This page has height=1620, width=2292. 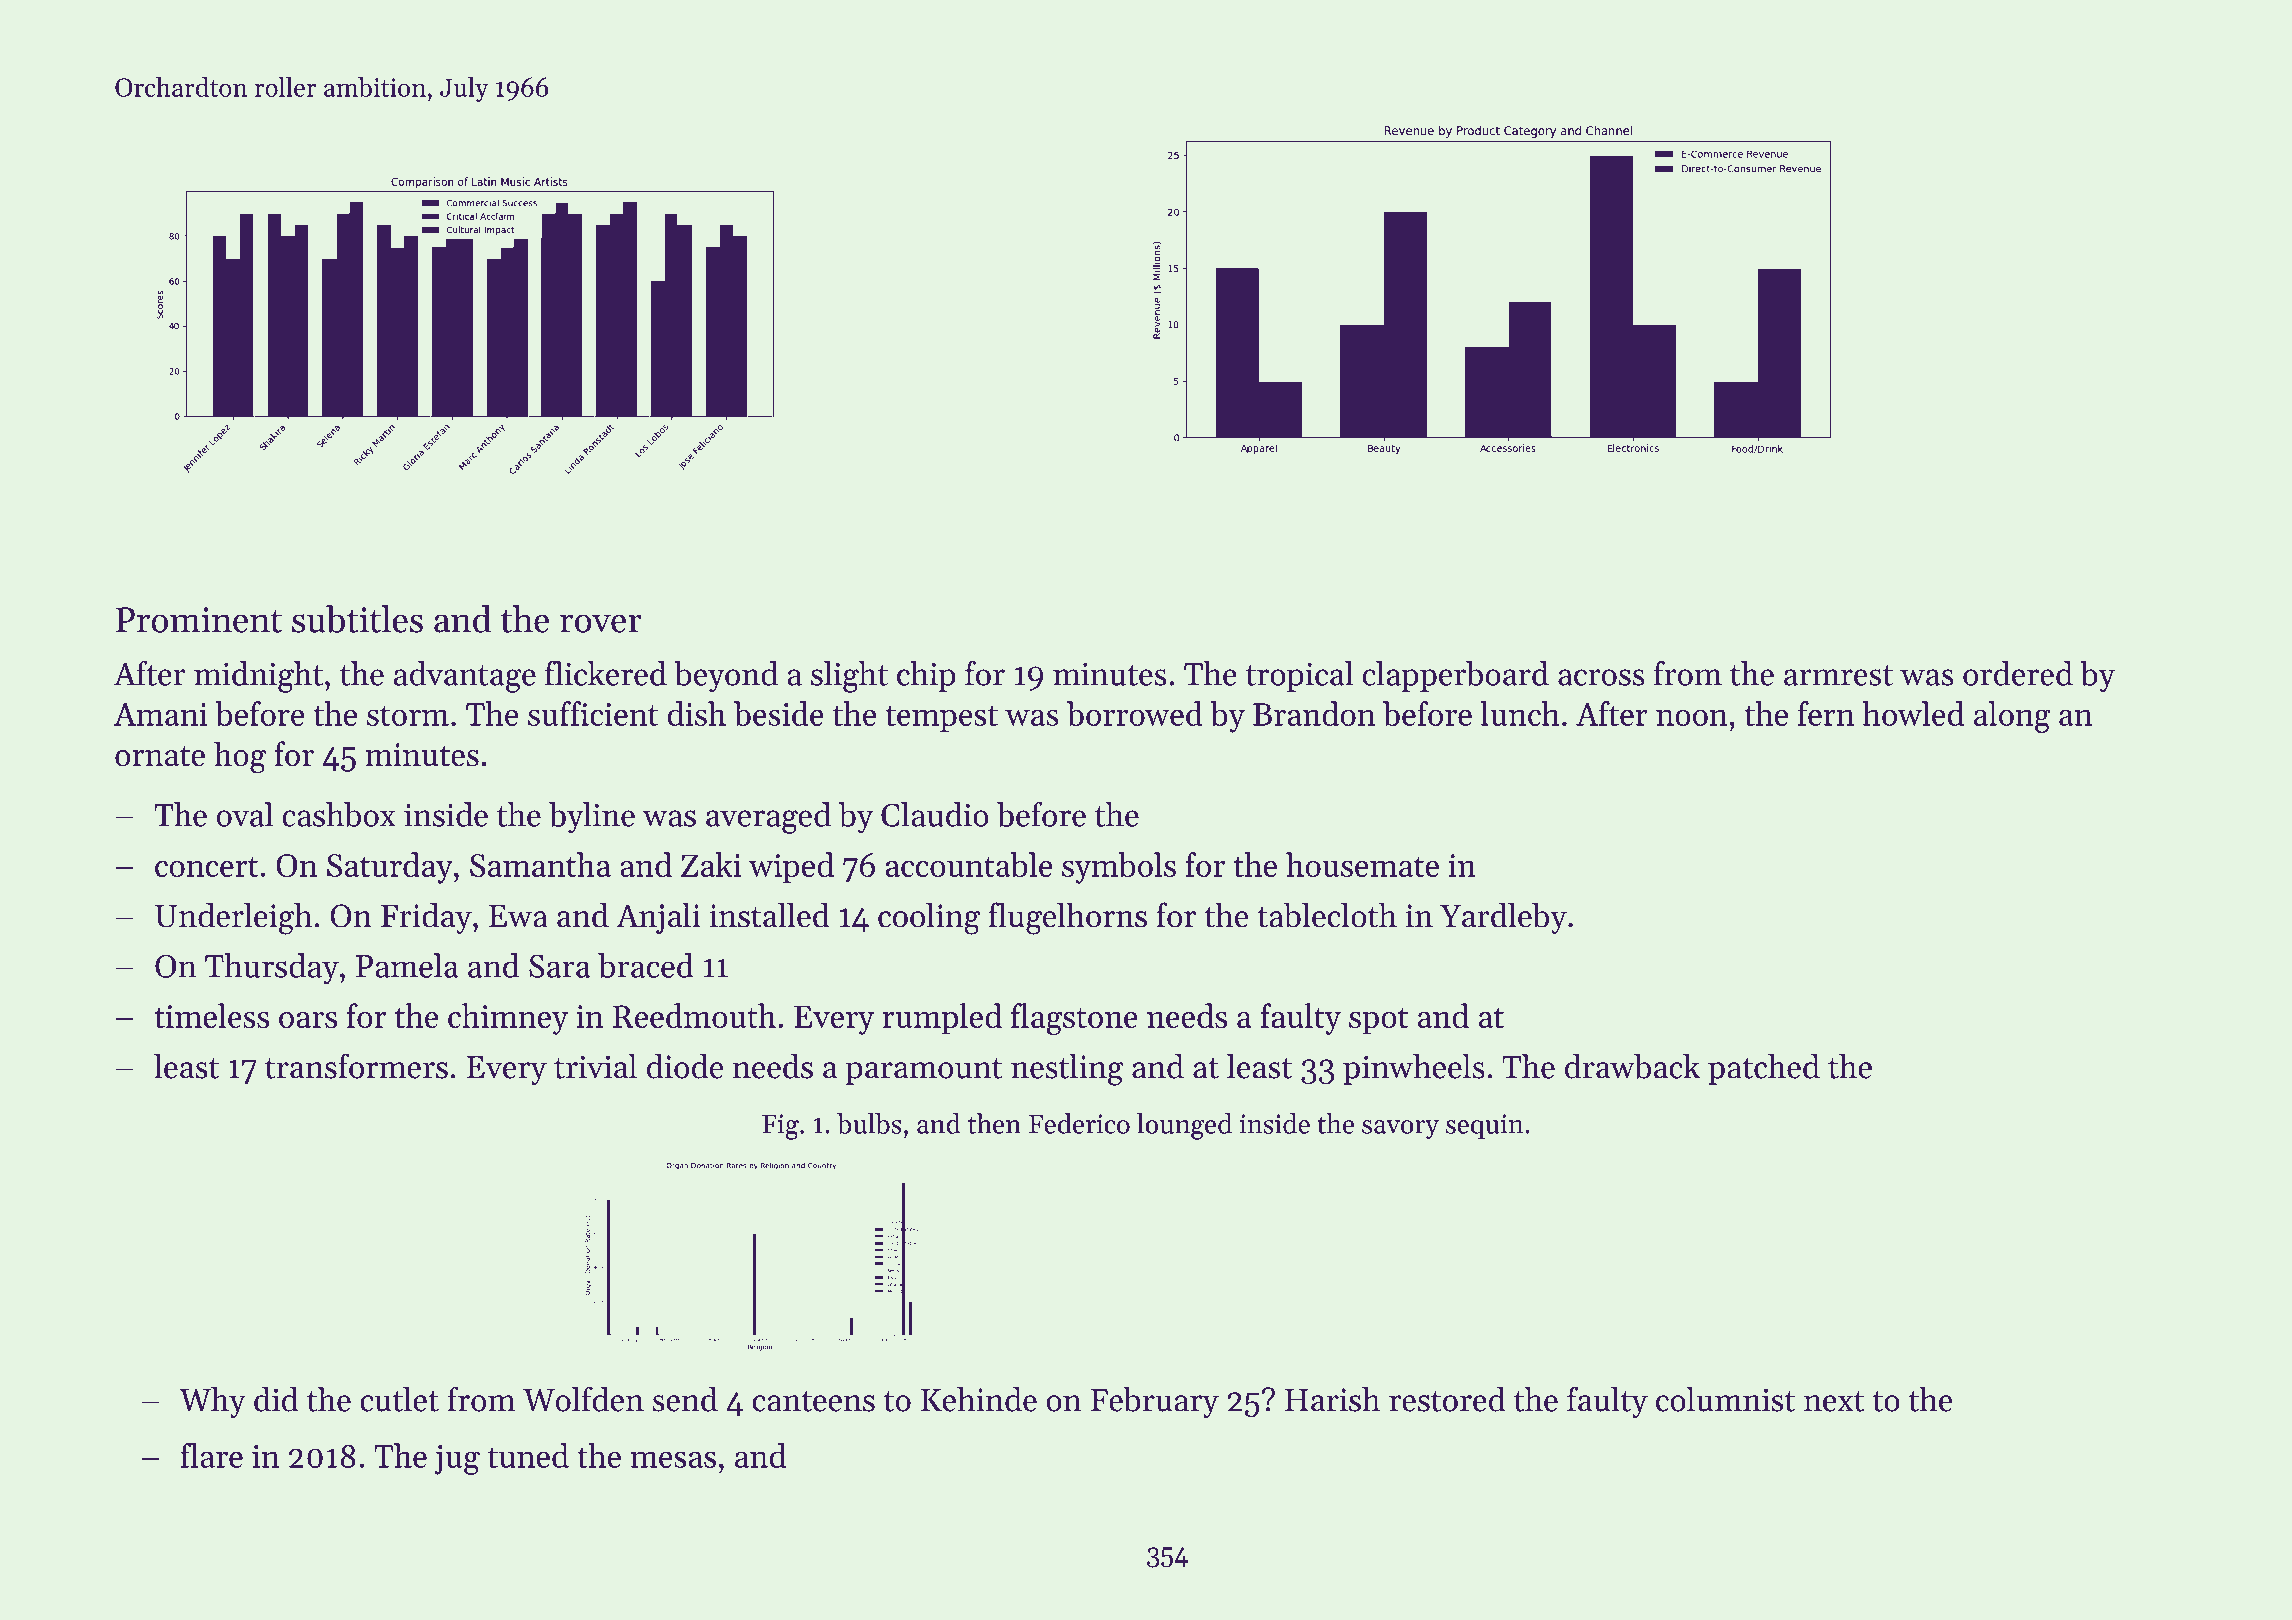 What do you see at coordinates (245, 814) in the page?
I see `oval` at bounding box center [245, 814].
